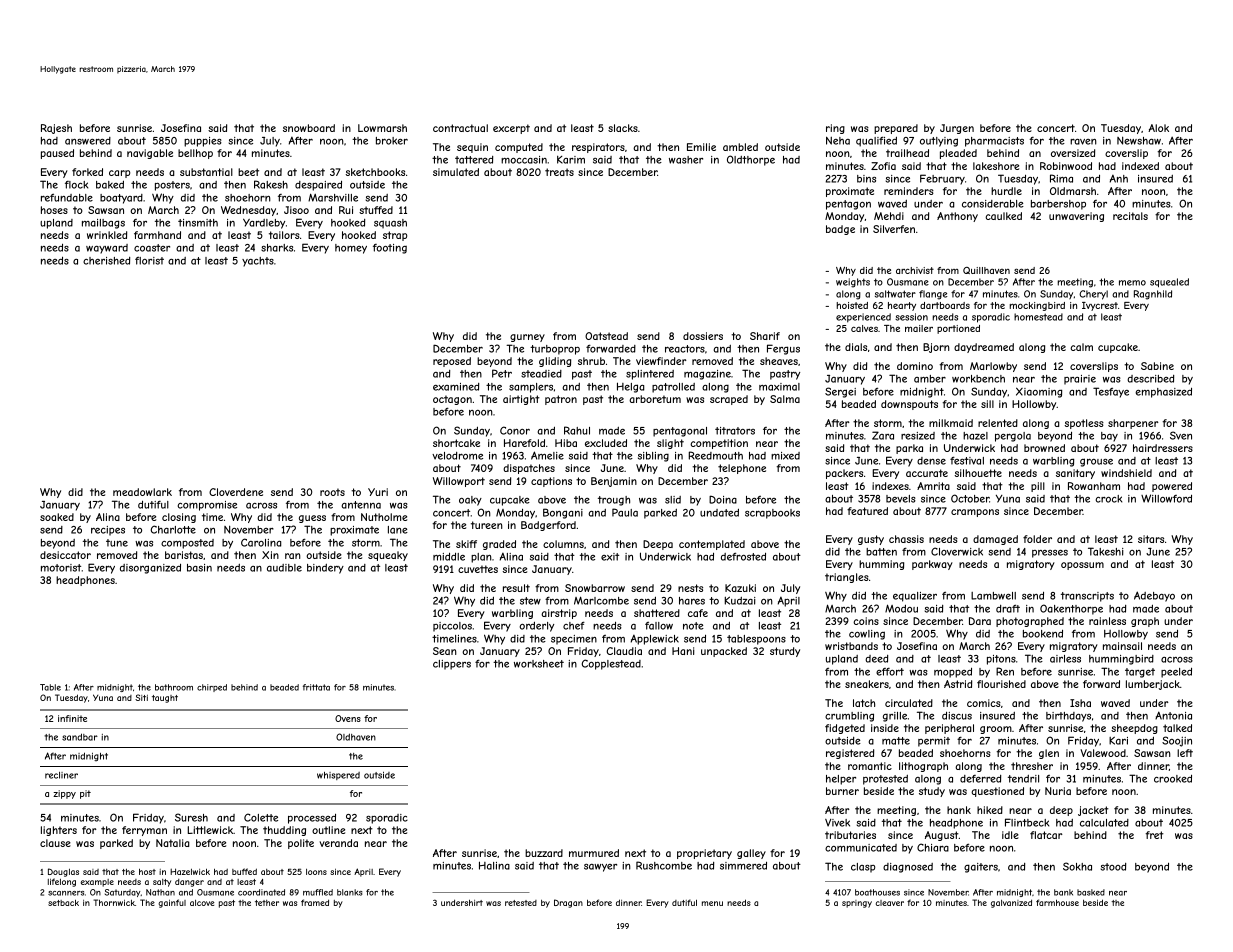 This screenshot has height=952, width=1233. Describe the element at coordinates (452, 362) in the screenshot. I see `reposed` at that location.
